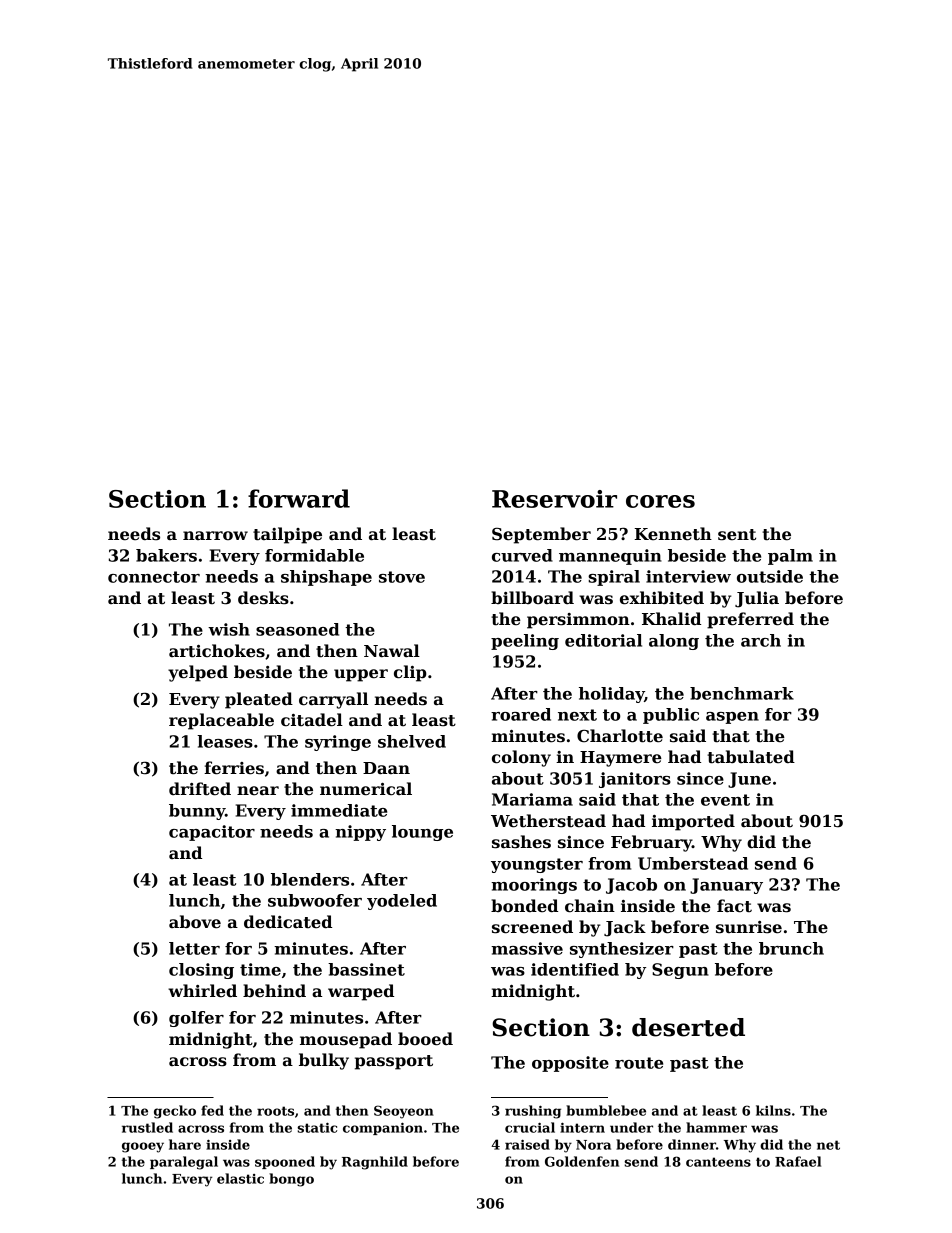  I want to click on Umberstead, so click(693, 863).
